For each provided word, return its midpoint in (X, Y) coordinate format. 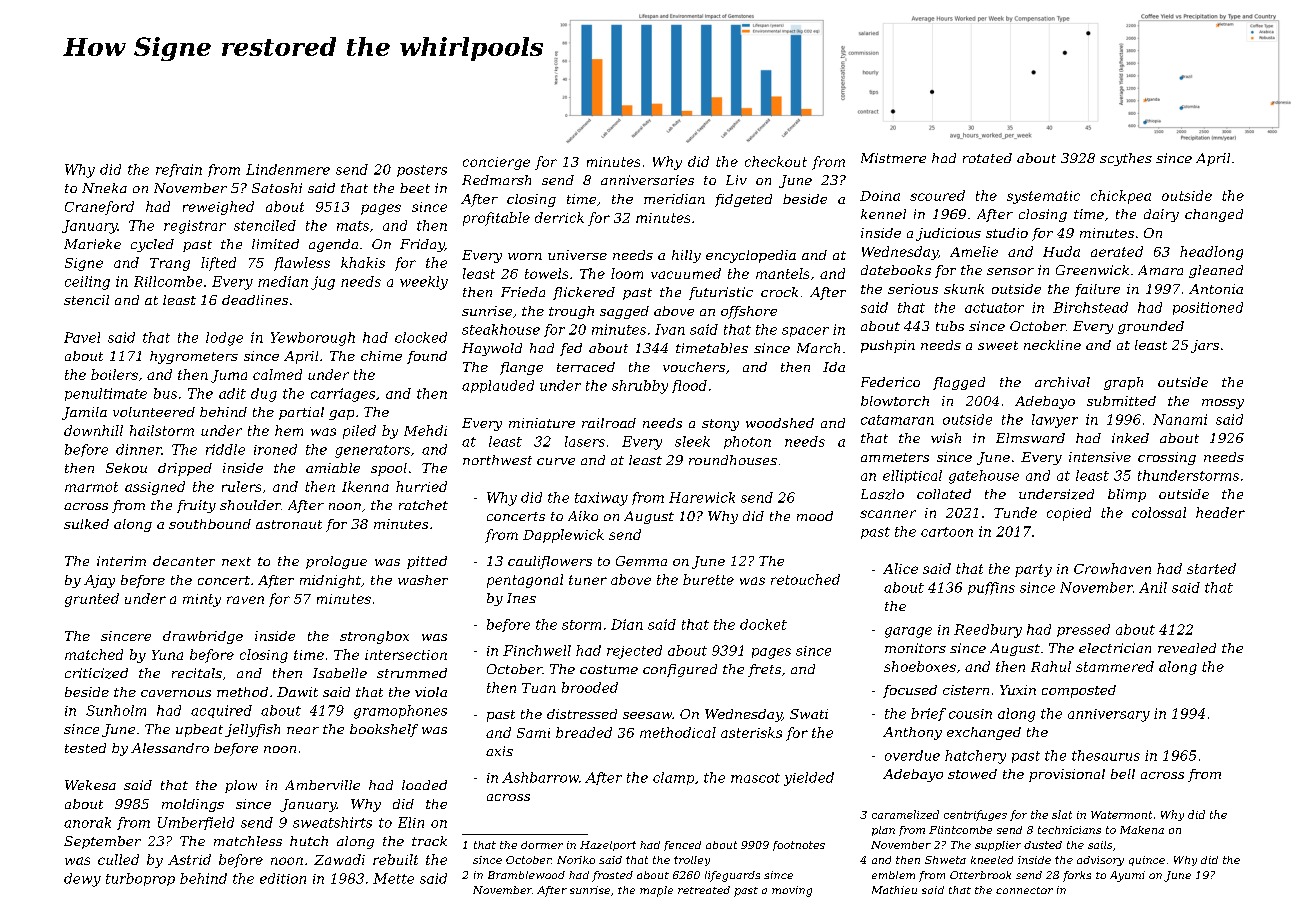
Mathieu (894, 890)
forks (1077, 876)
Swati (809, 714)
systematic (1043, 197)
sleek (692, 441)
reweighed (218, 208)
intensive (1100, 457)
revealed (1187, 648)
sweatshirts (332, 822)
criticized (96, 673)
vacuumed (686, 273)
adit (232, 393)
